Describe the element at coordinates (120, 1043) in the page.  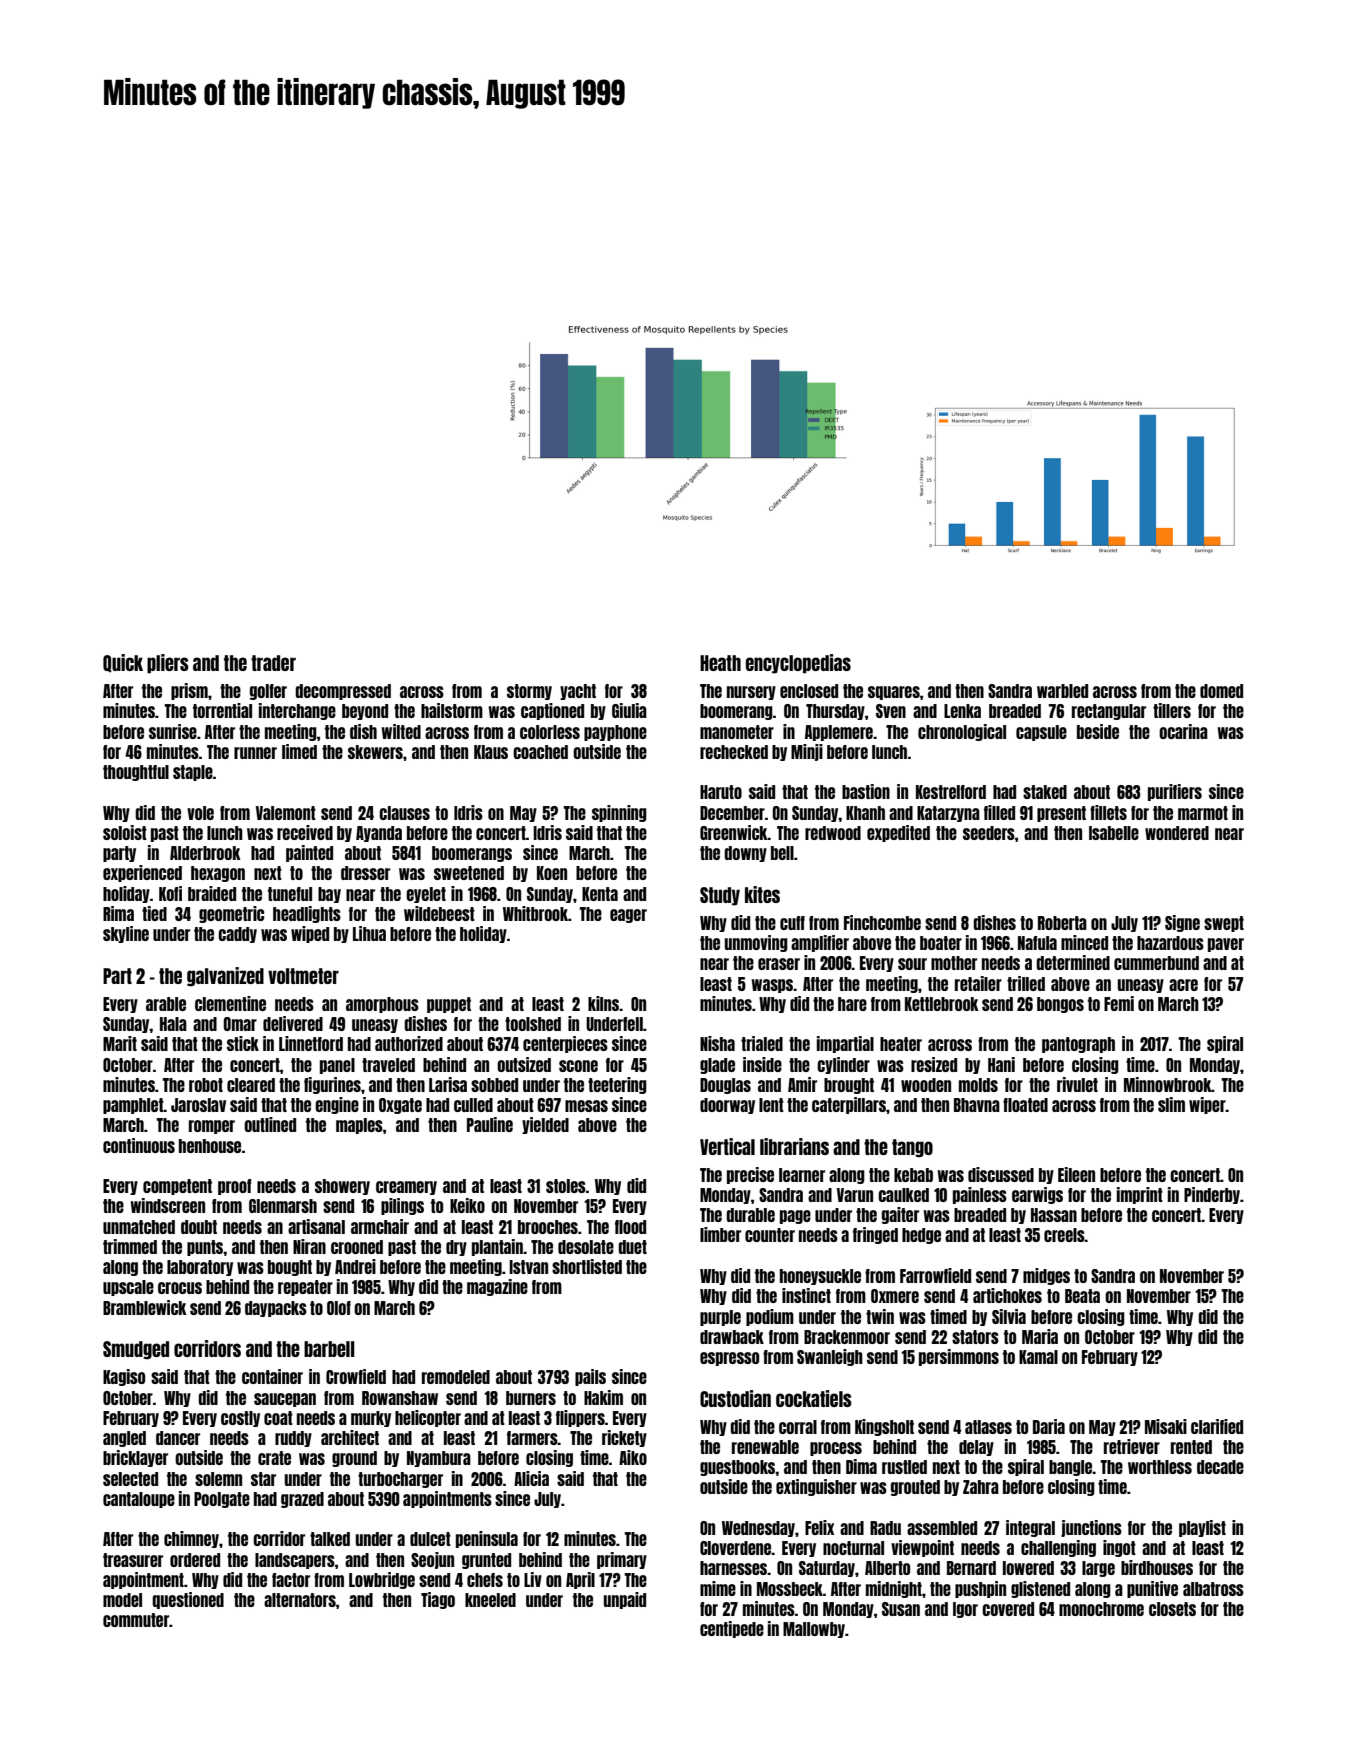
I see `Marit` at that location.
